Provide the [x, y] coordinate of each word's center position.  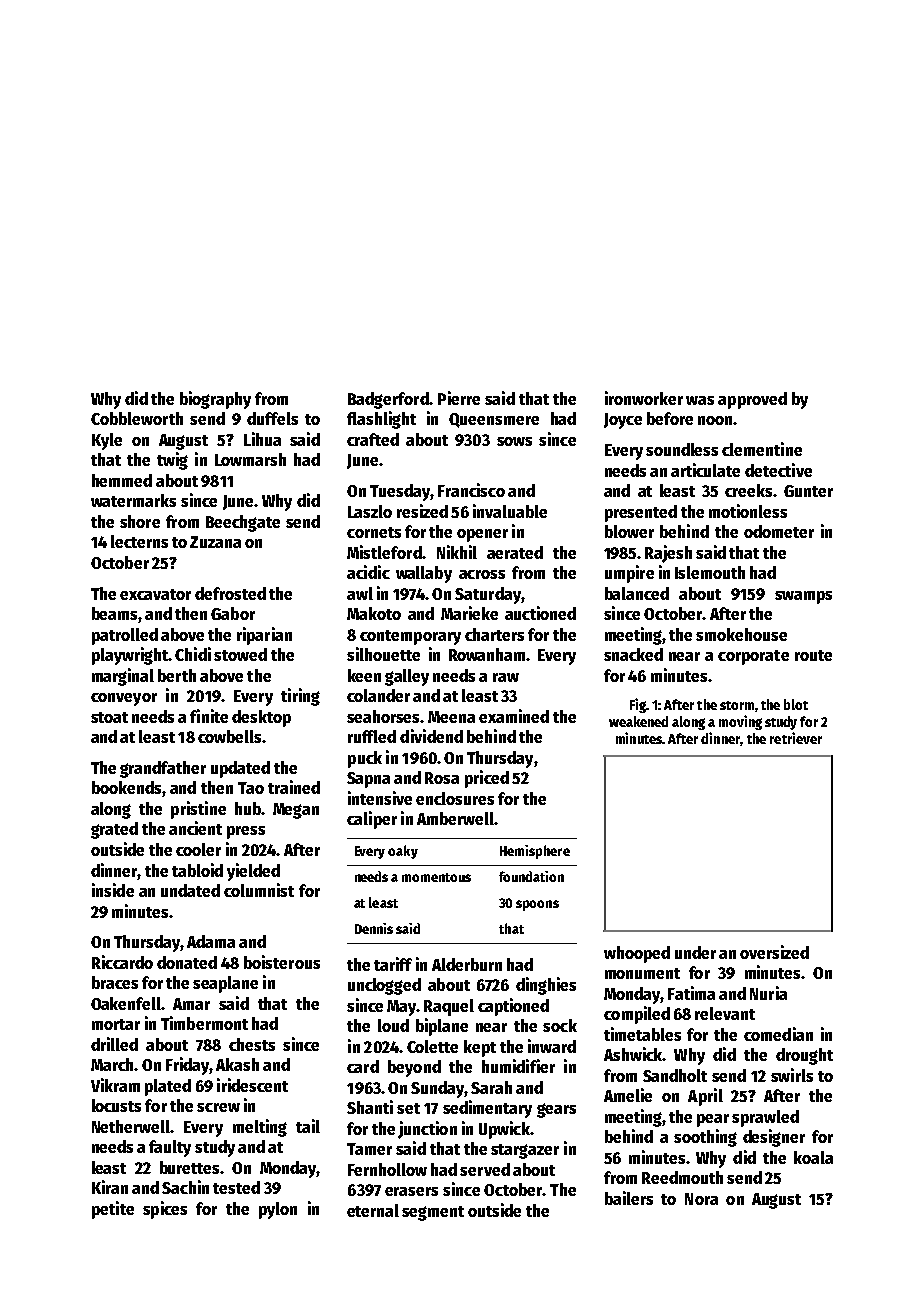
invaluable [510, 511]
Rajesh [668, 554]
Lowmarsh [250, 459]
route [813, 655]
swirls [792, 1075]
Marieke [469, 613]
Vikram [115, 1085]
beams [114, 613]
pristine [198, 810]
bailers [629, 1198]
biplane [442, 1027]
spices [165, 1210]
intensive [380, 798]
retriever [796, 738]
